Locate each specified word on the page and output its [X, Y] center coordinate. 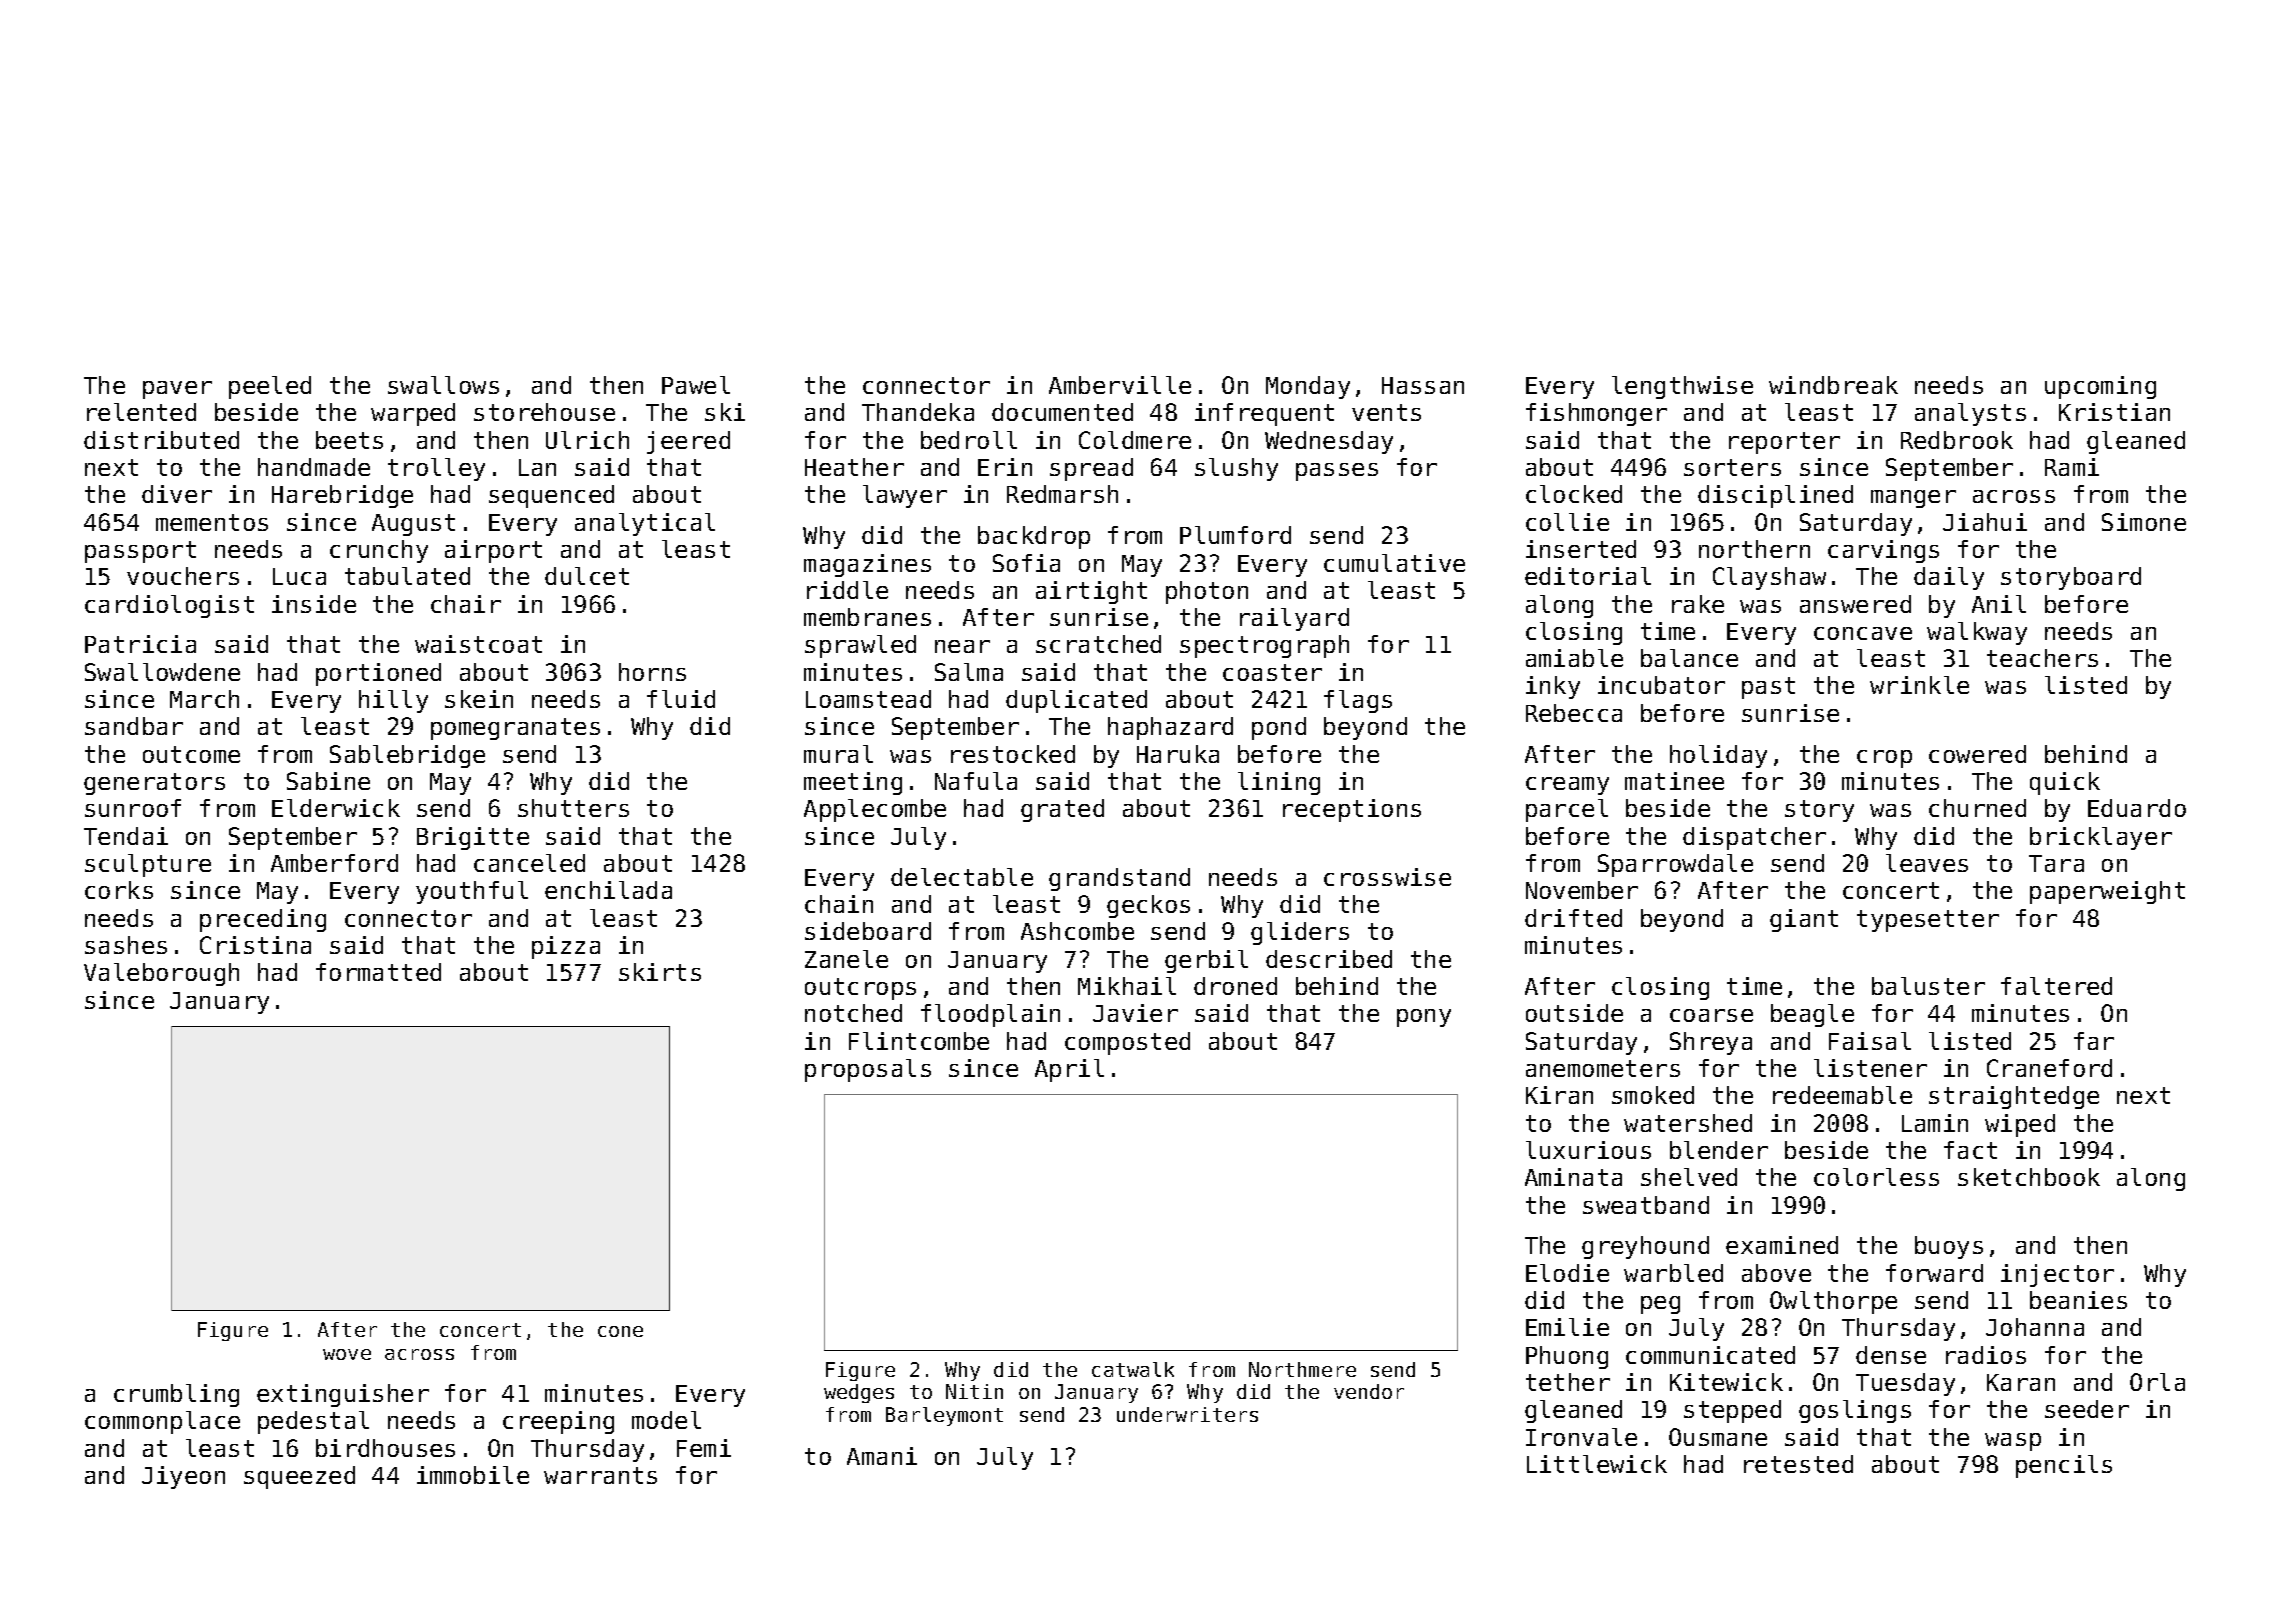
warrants [600, 1475]
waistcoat [478, 644]
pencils [2064, 1466]
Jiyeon [183, 1477]
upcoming [2100, 387]
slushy [1236, 469]
